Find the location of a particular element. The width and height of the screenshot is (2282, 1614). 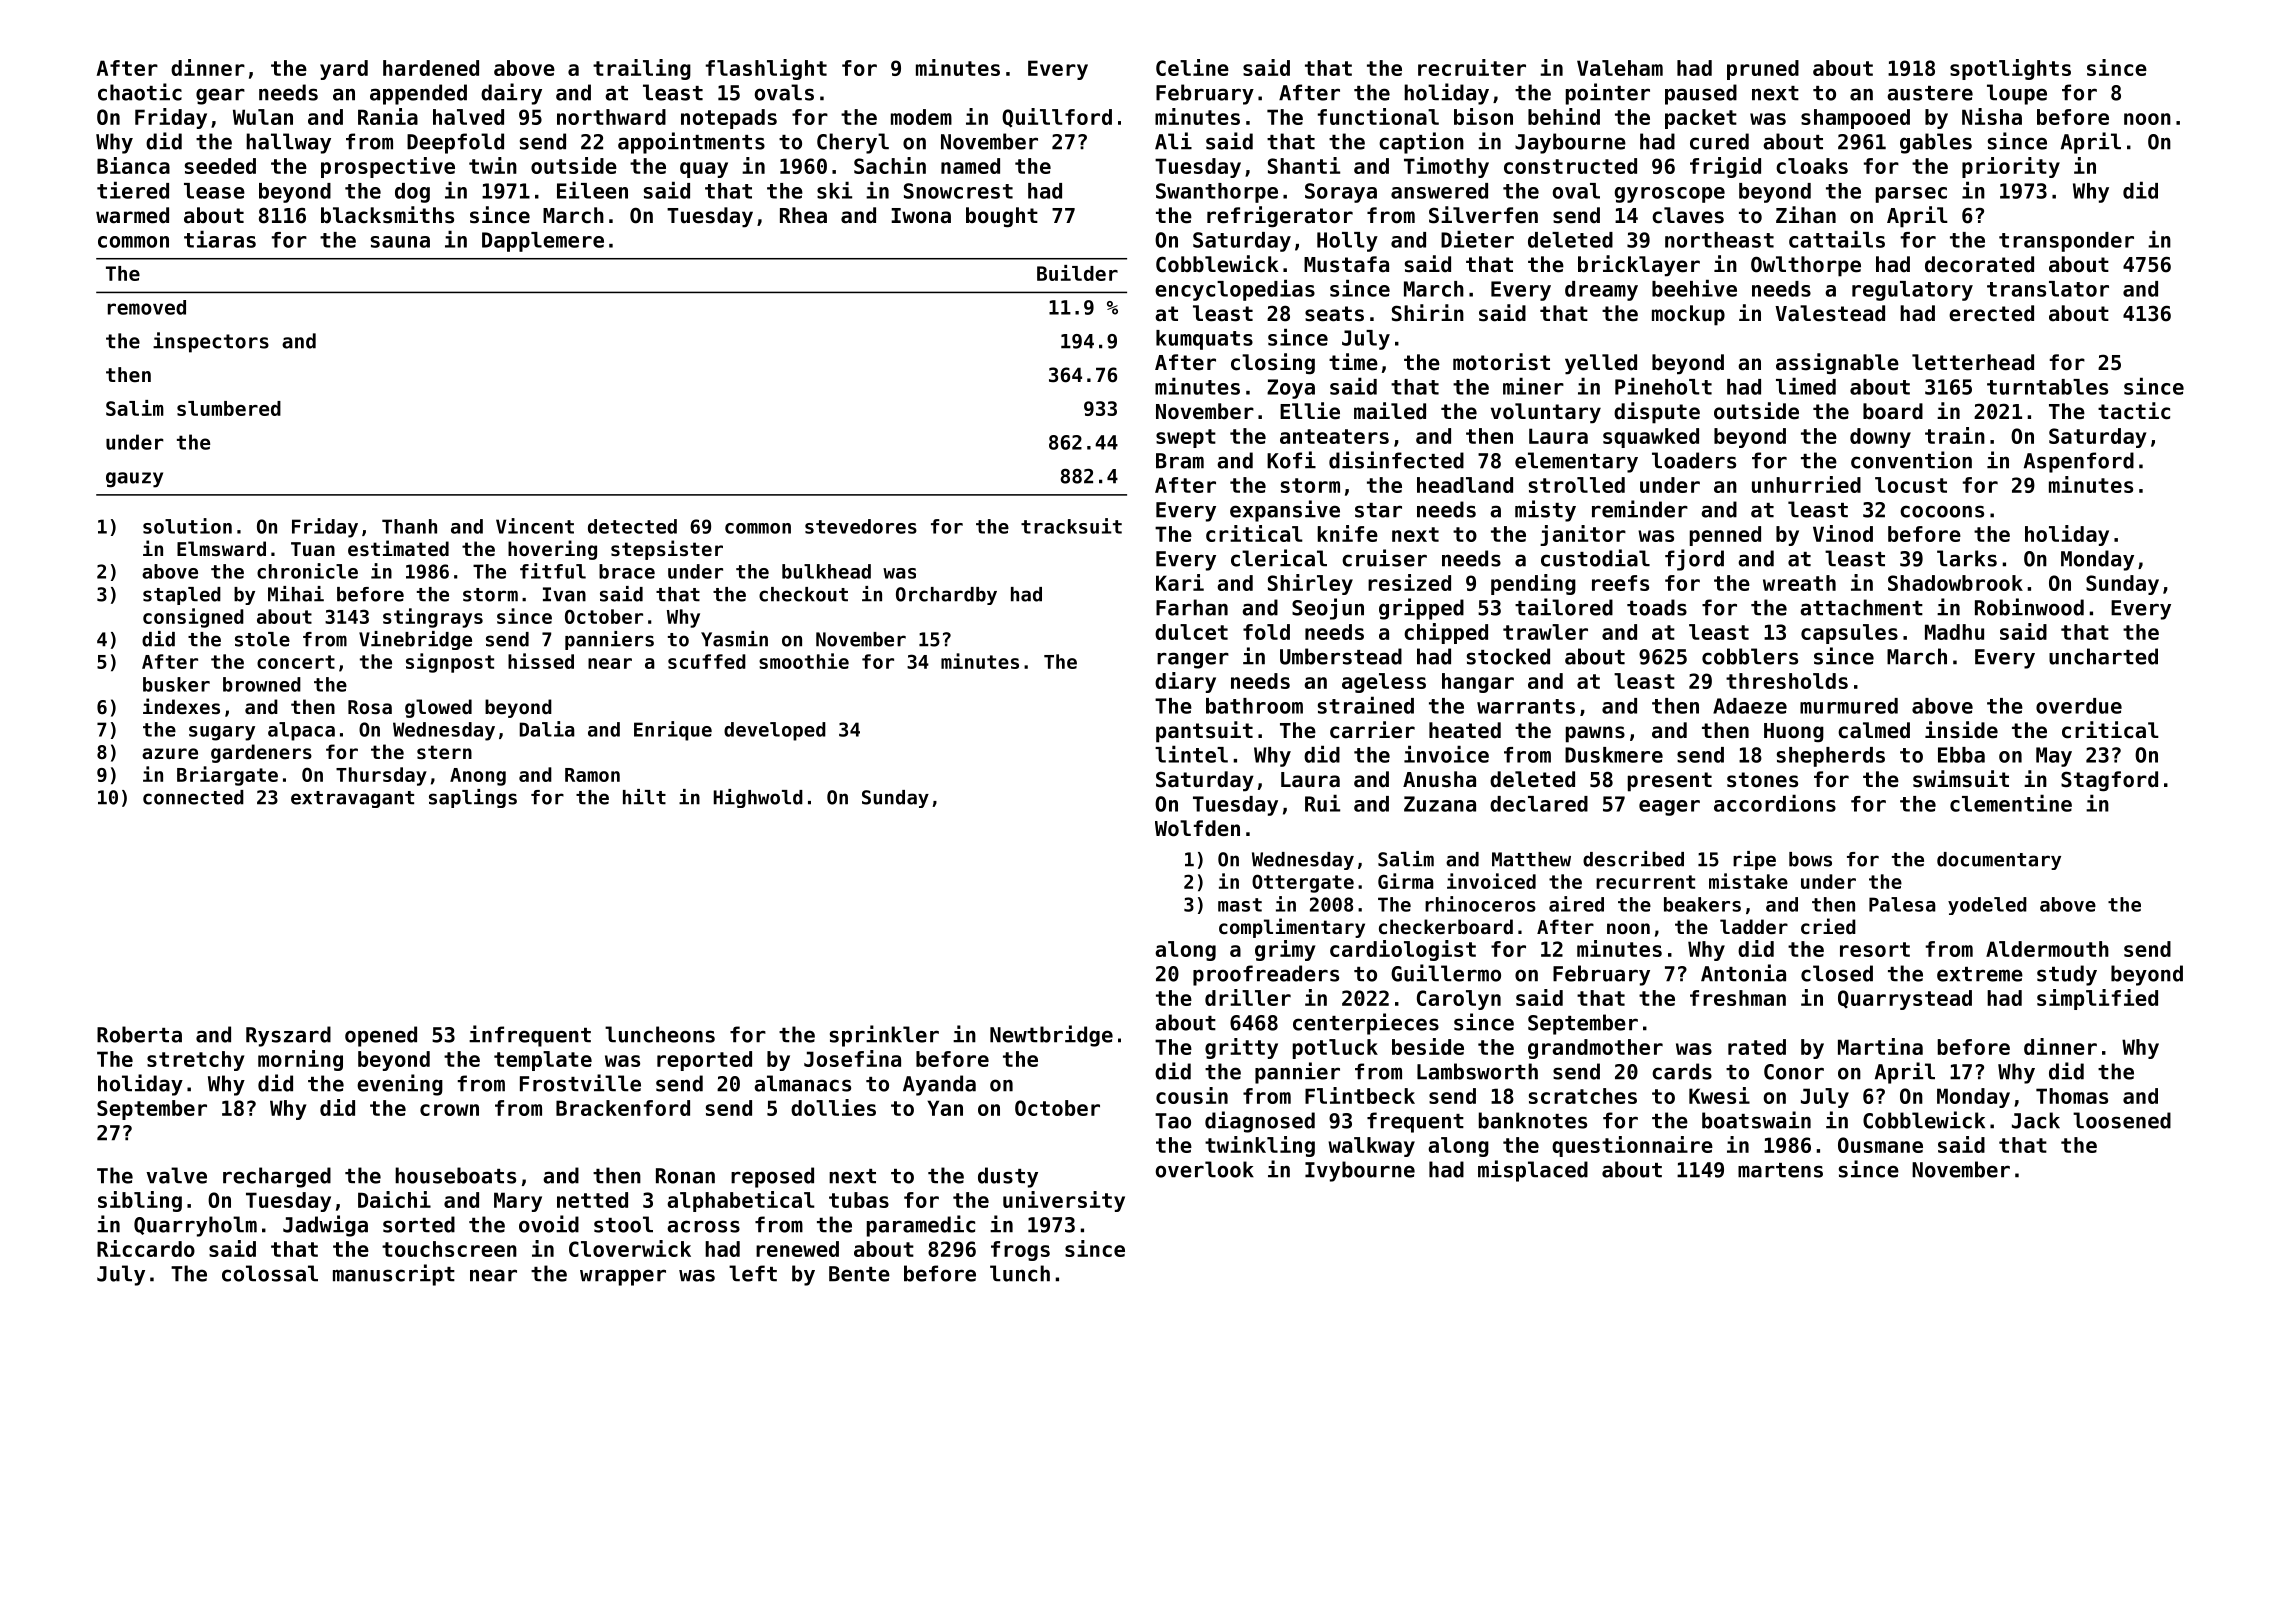

hardened is located at coordinates (431, 68).
